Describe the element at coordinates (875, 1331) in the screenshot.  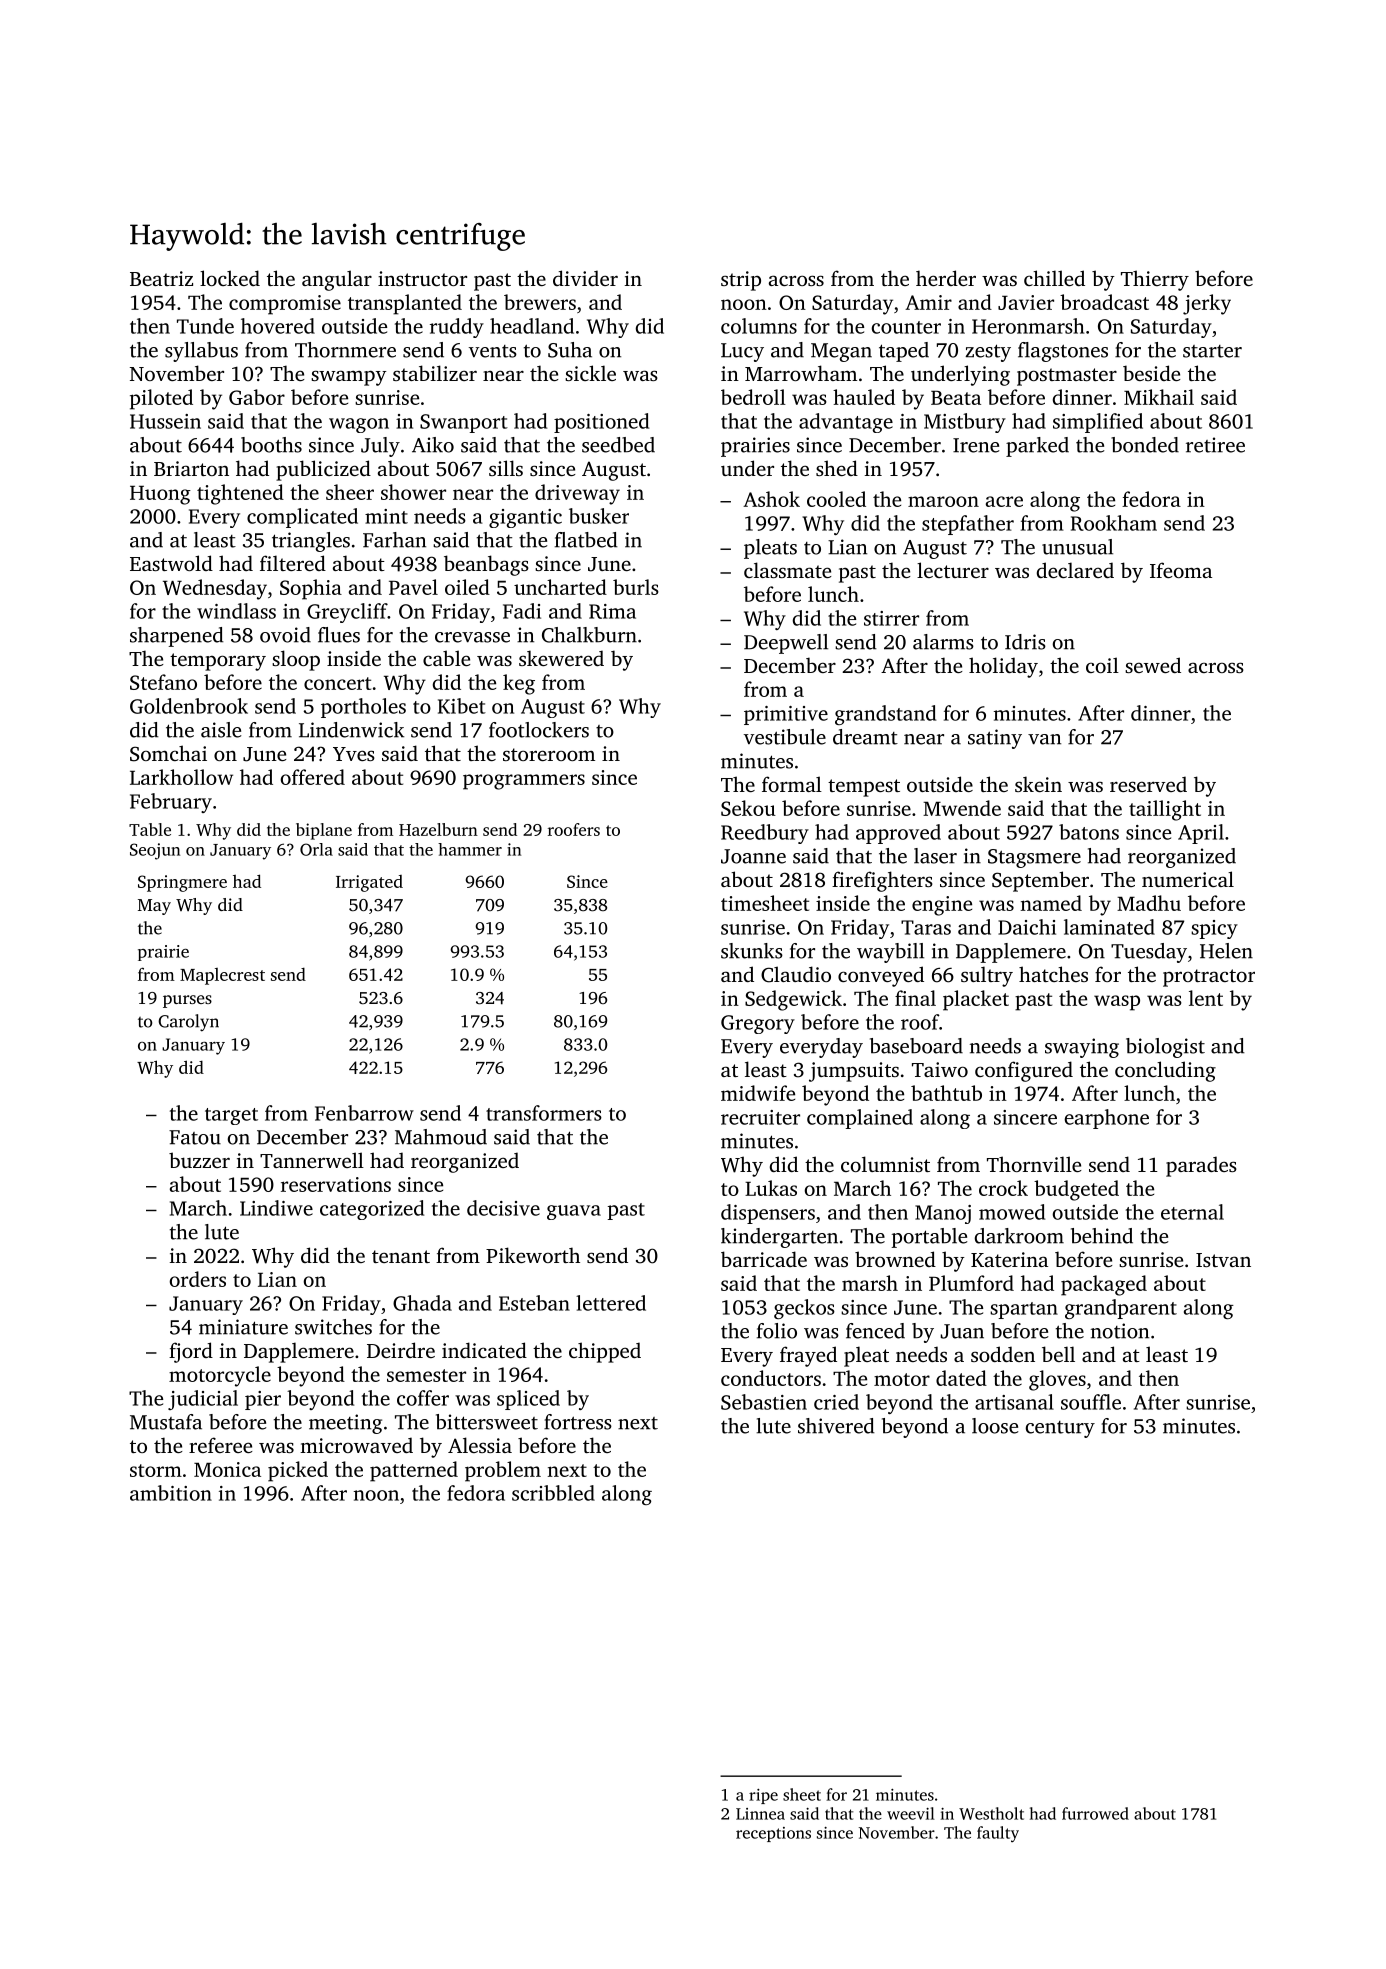
I see `fenced` at that location.
